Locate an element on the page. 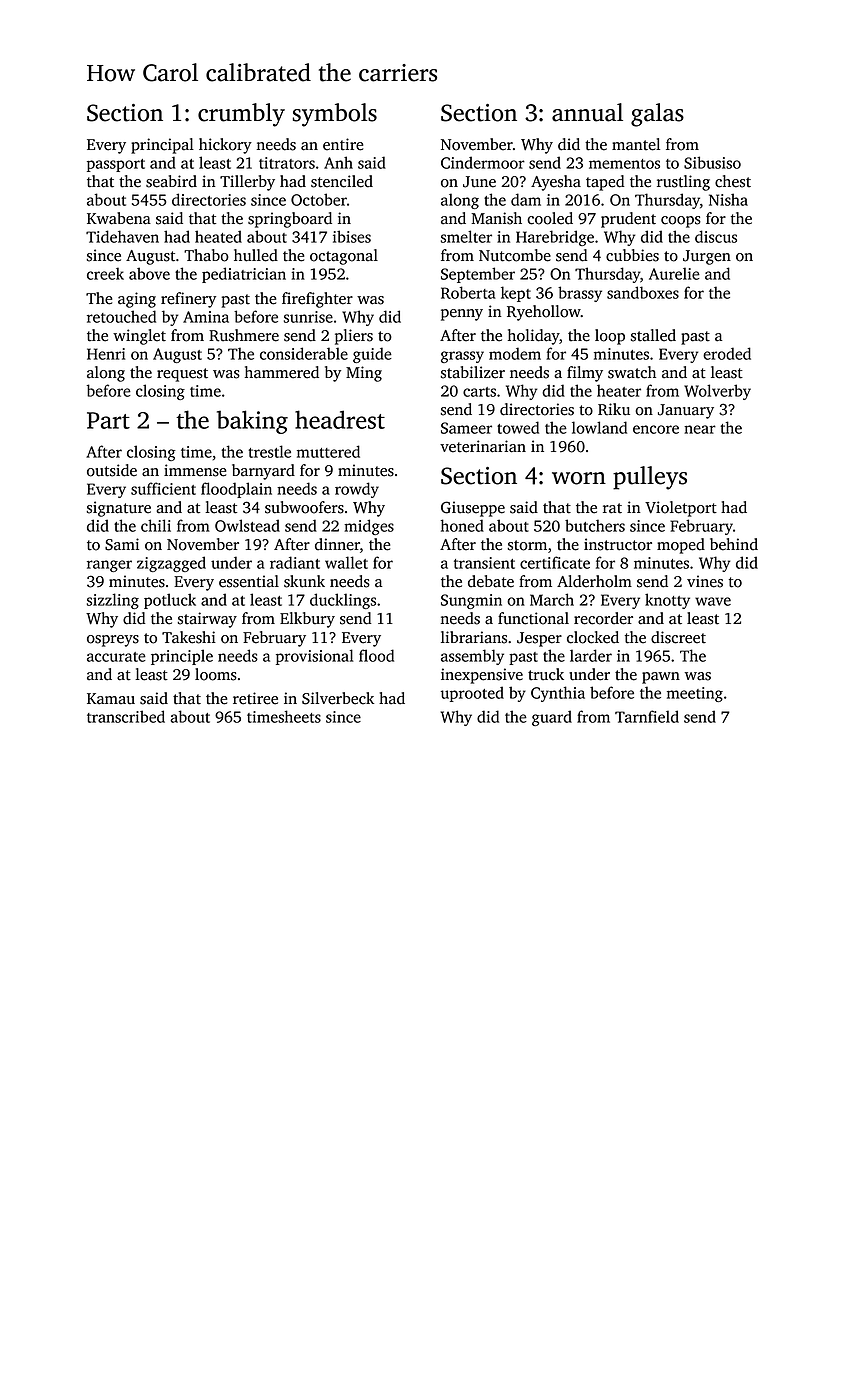 The width and height of the document is (849, 1400). midges is located at coordinates (369, 527).
